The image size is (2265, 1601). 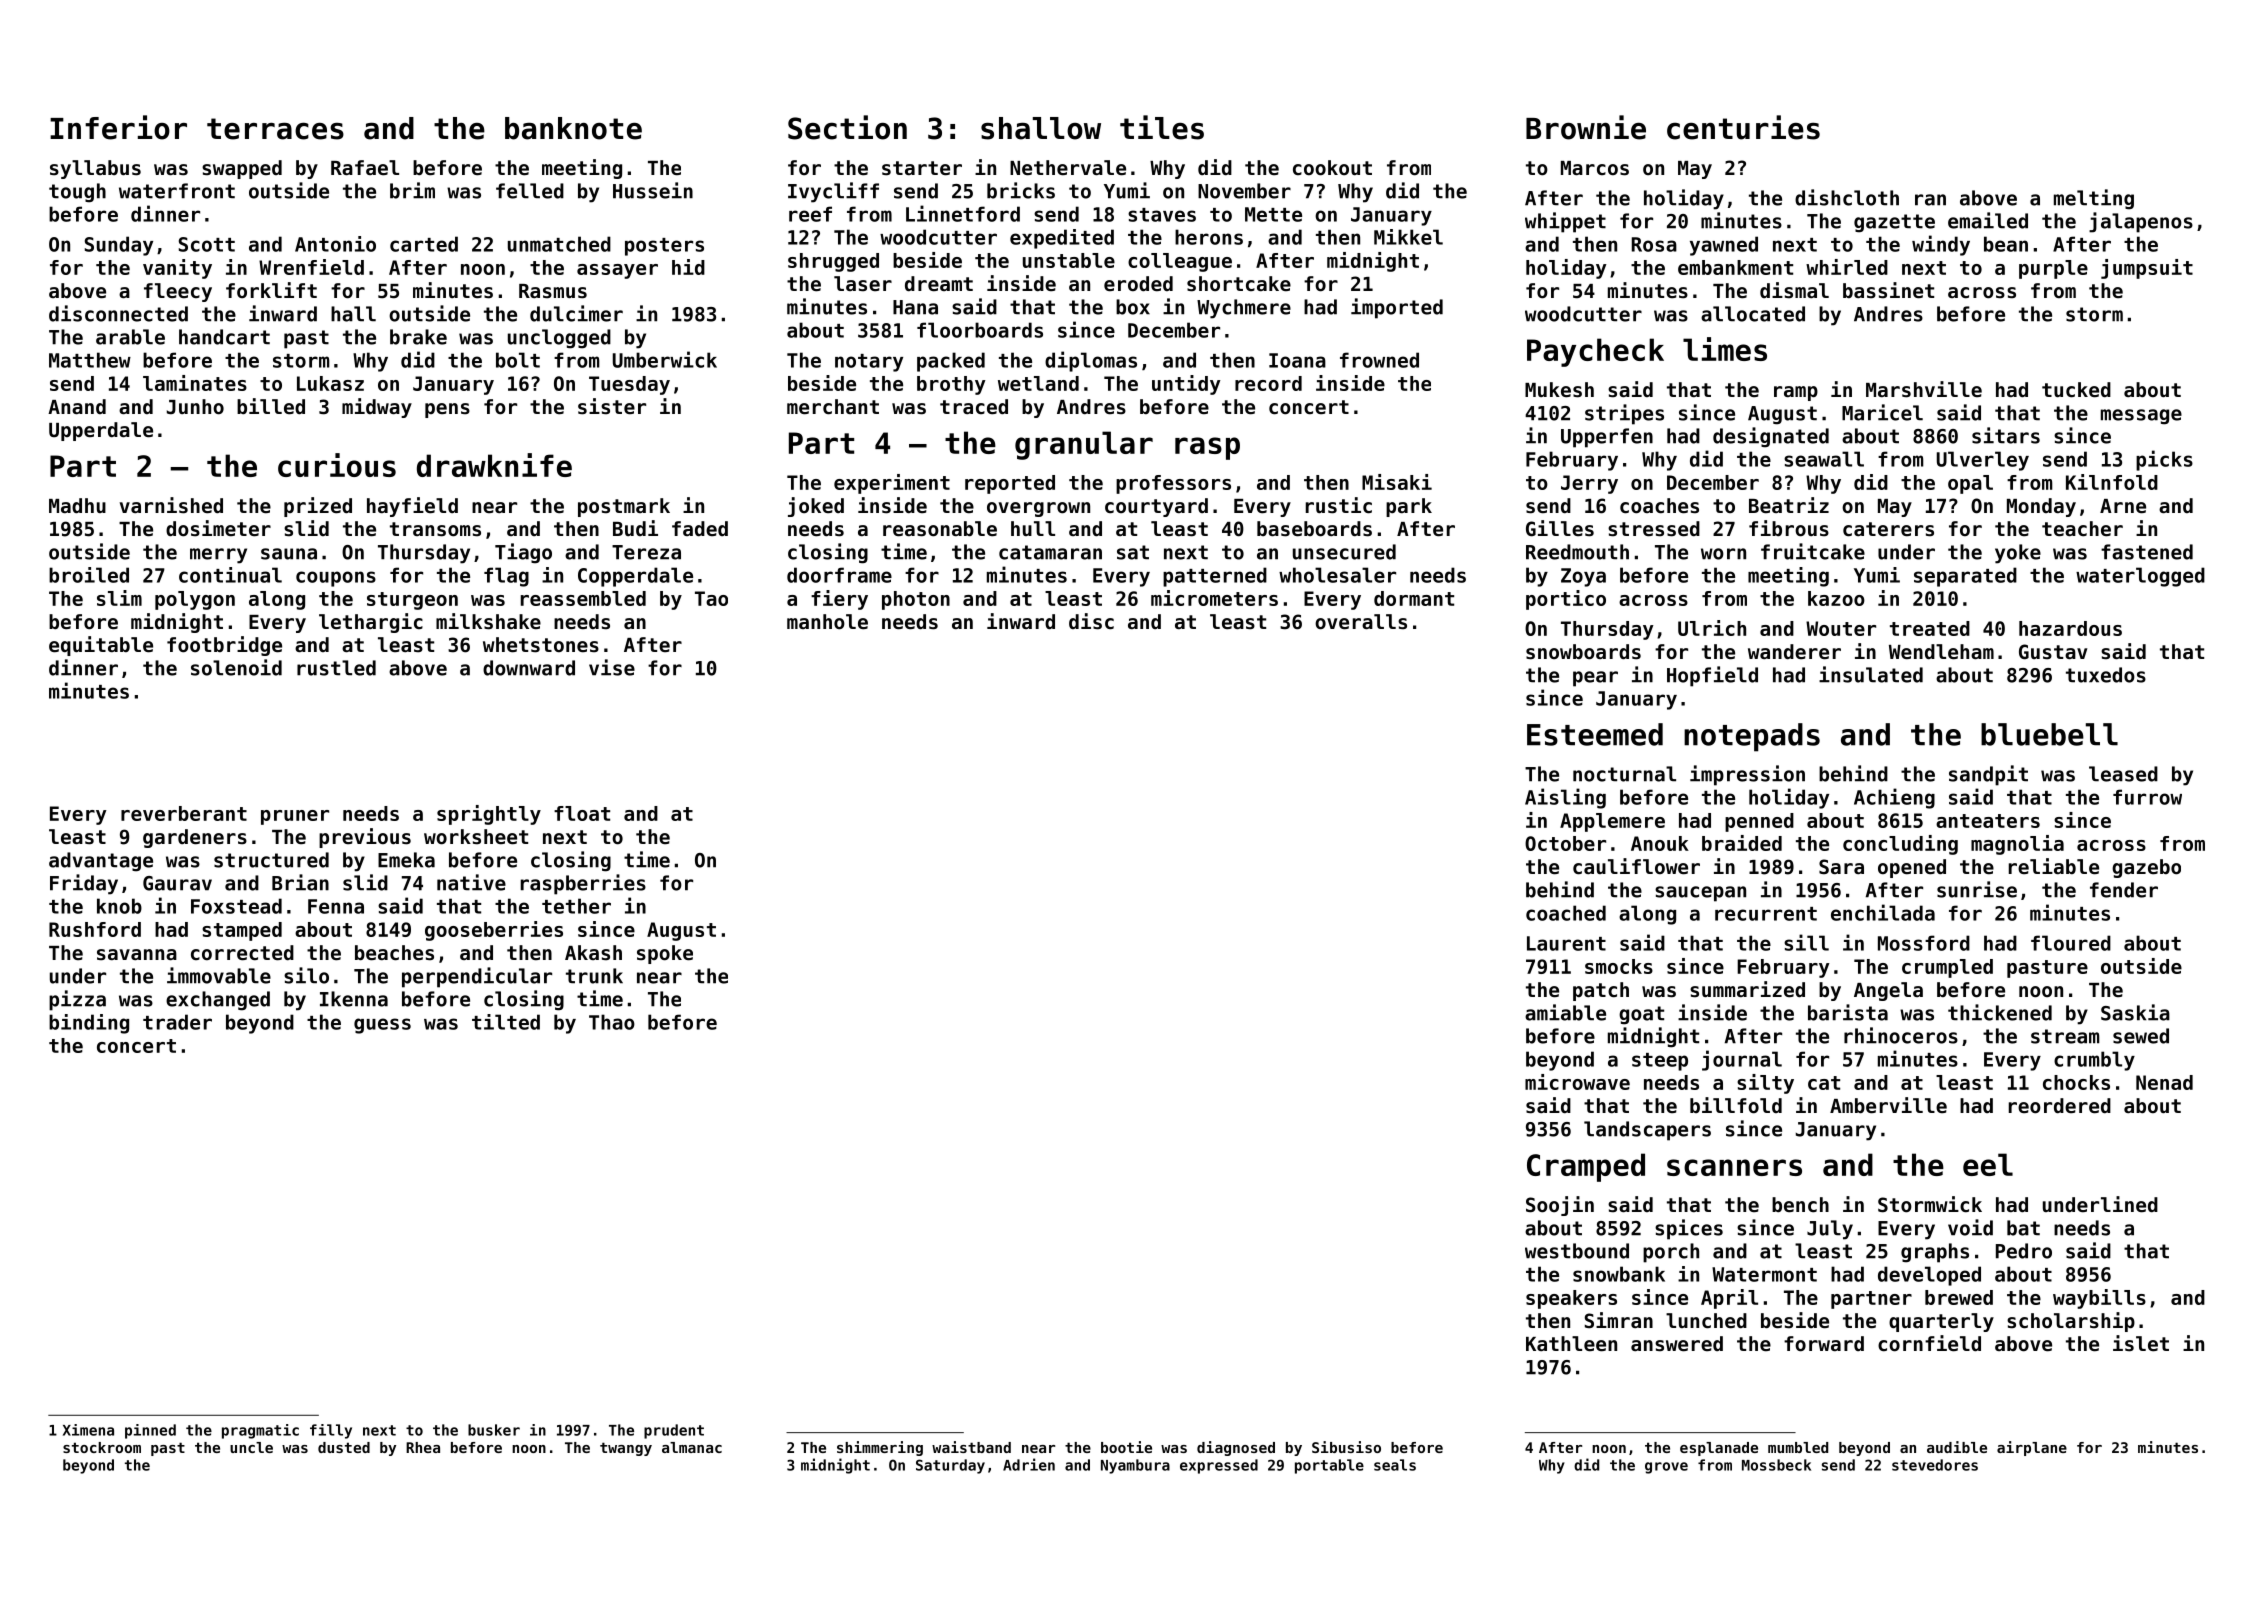 I want to click on dishcloth, so click(x=1847, y=197).
